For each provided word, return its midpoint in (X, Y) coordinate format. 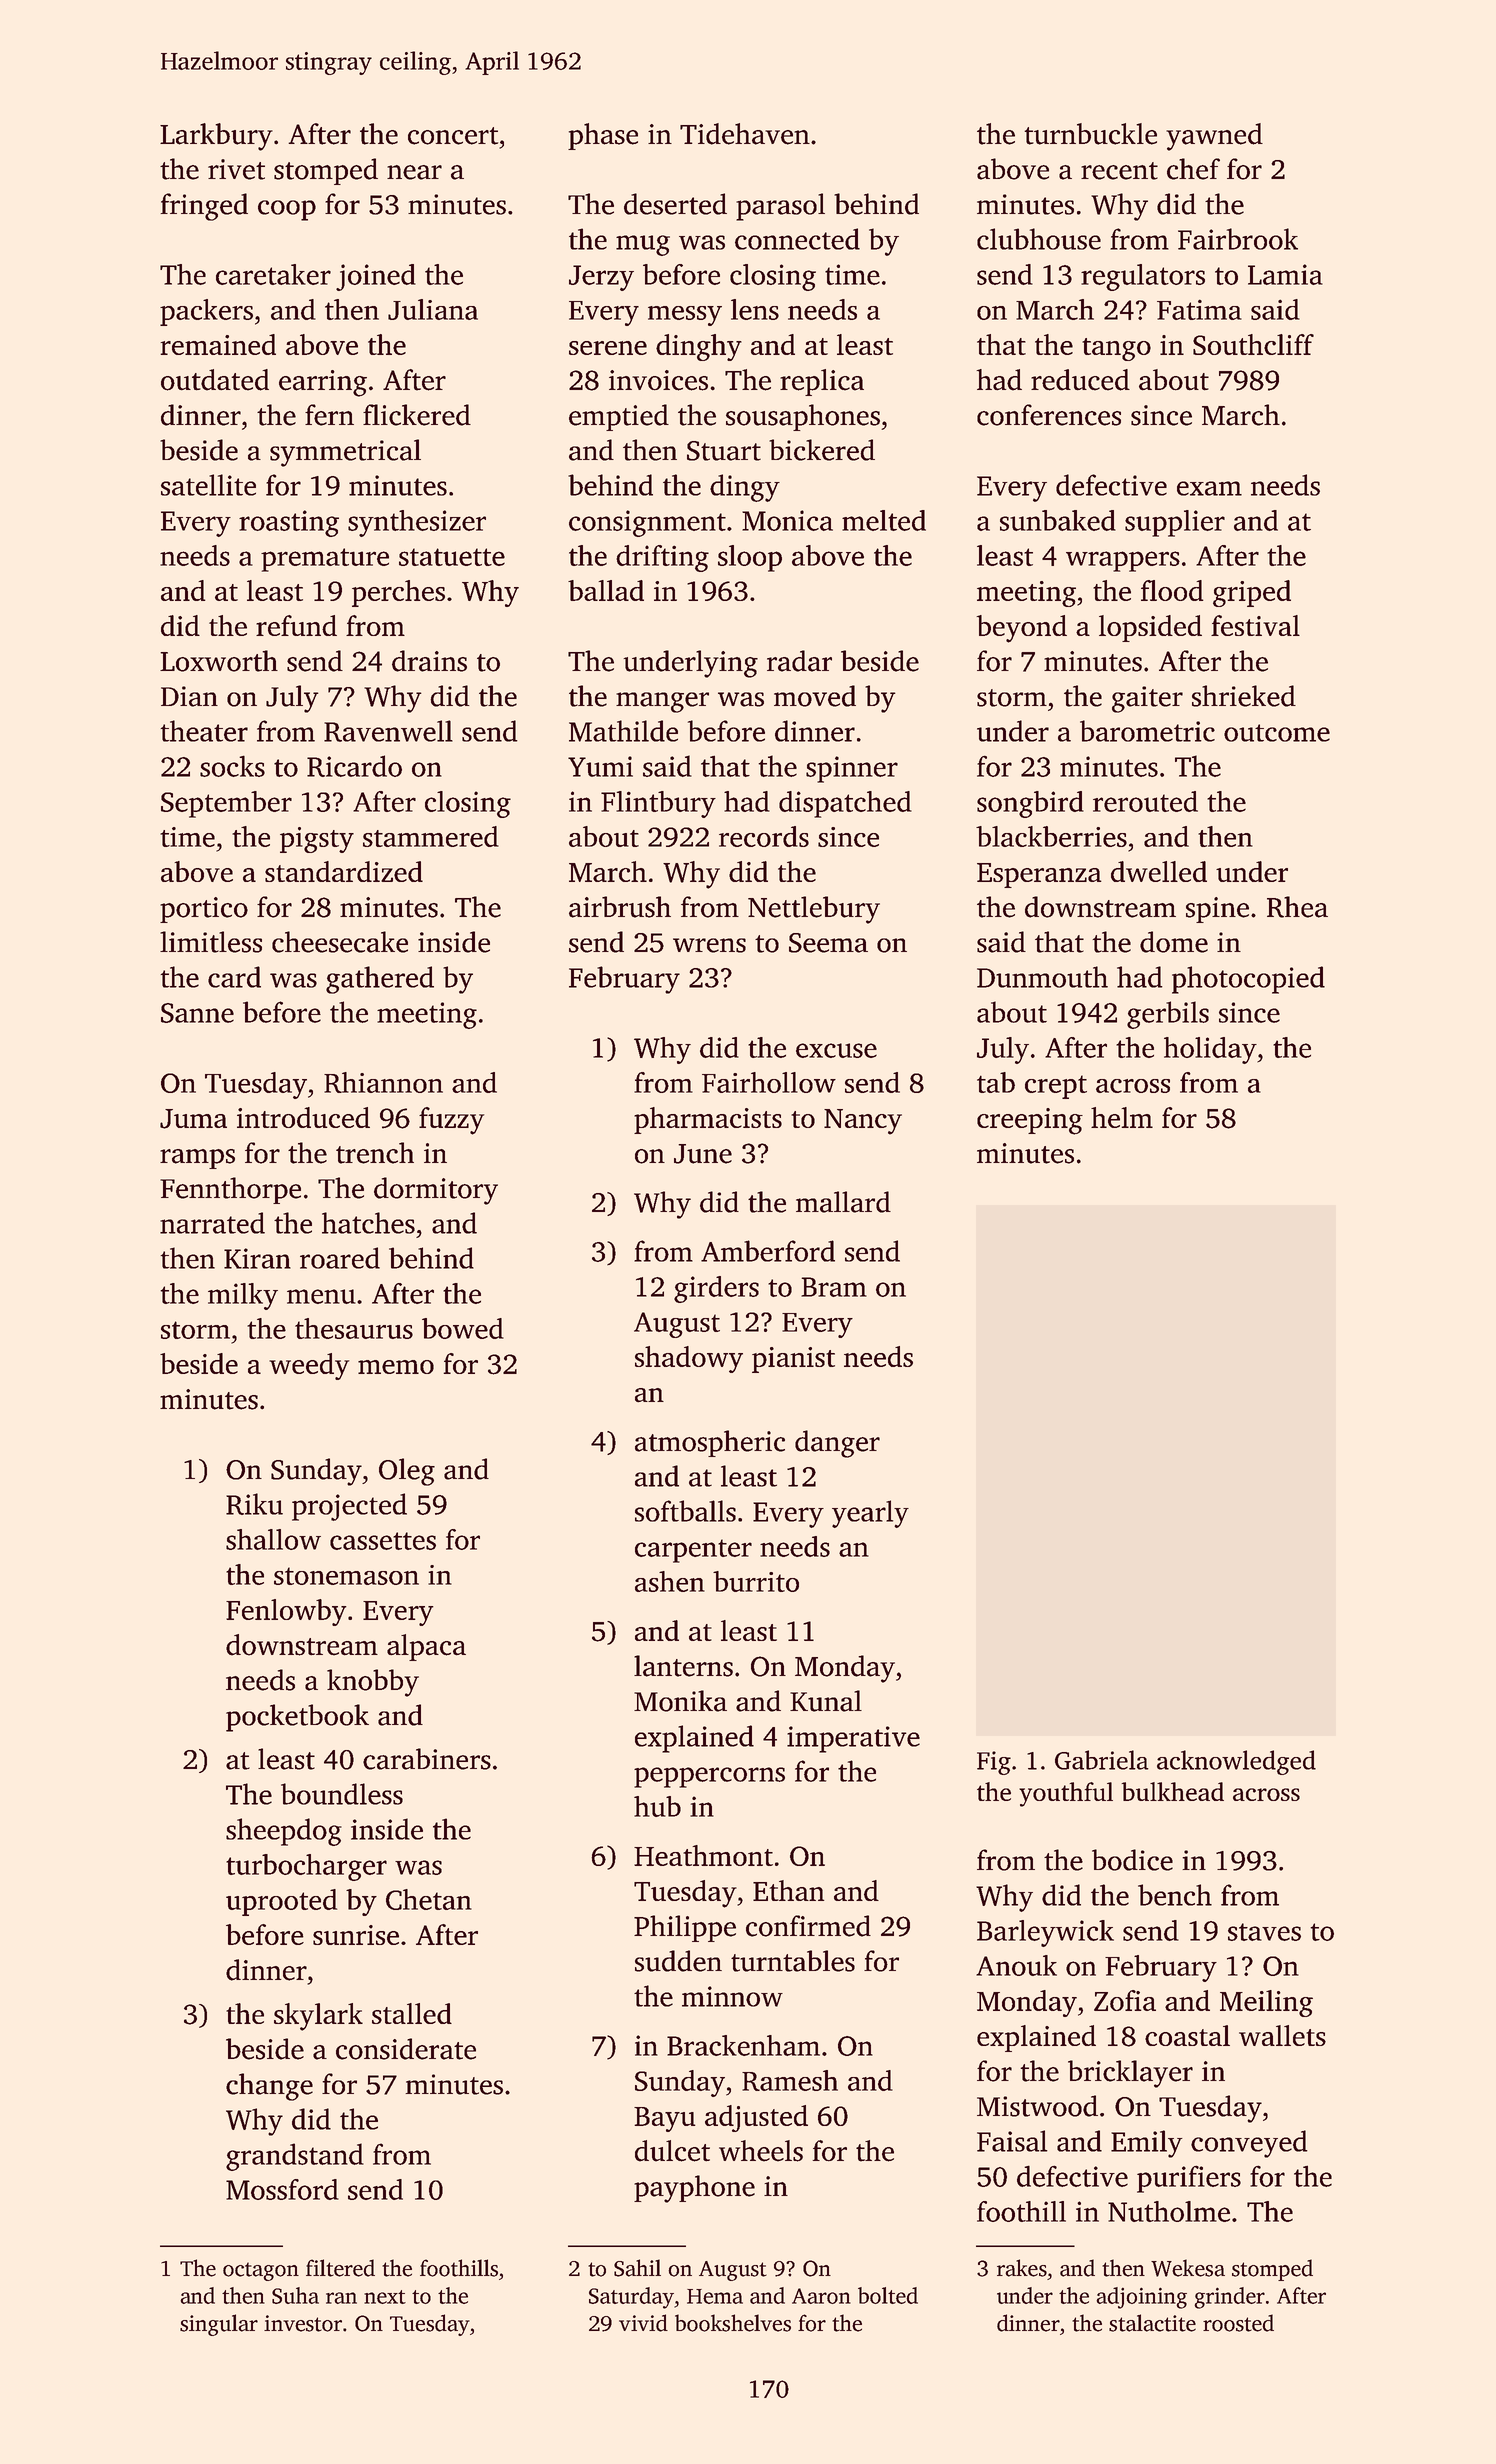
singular (219, 2325)
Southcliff (1253, 344)
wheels (761, 2151)
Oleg (407, 1472)
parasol (780, 207)
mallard (843, 1202)
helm (1122, 1117)
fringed (204, 207)
